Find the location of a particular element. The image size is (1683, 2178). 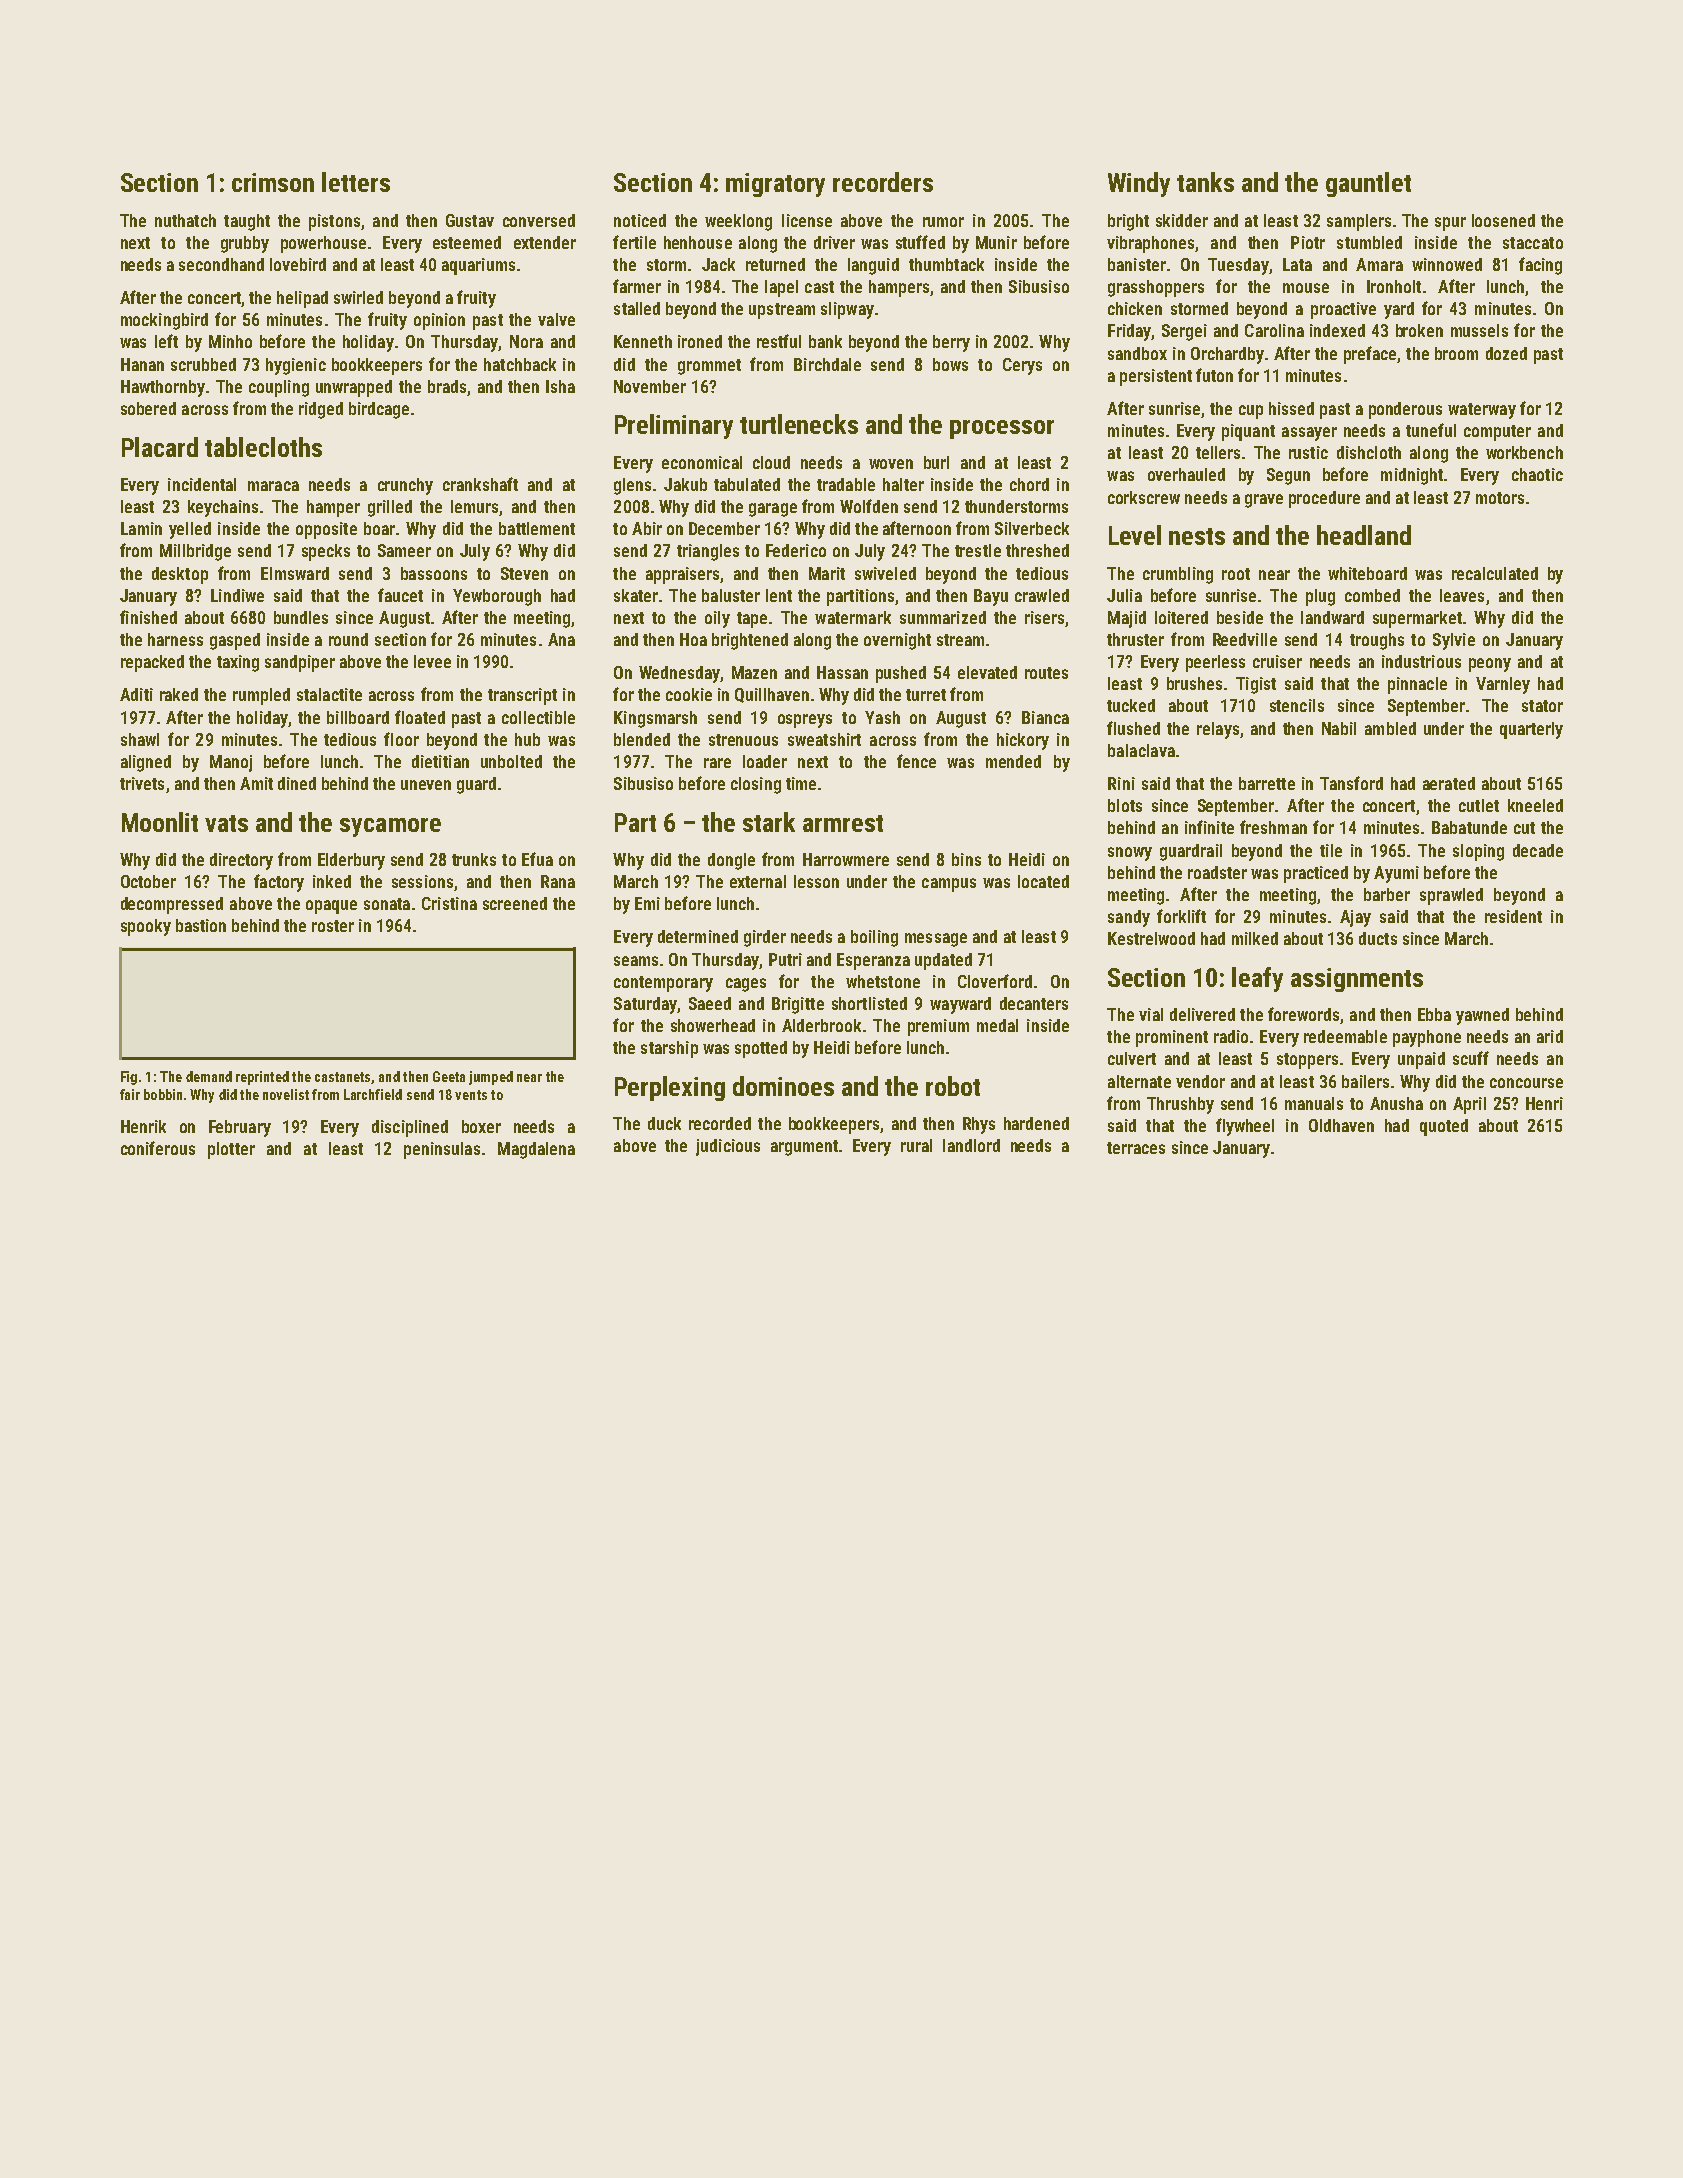

closing is located at coordinates (756, 785).
